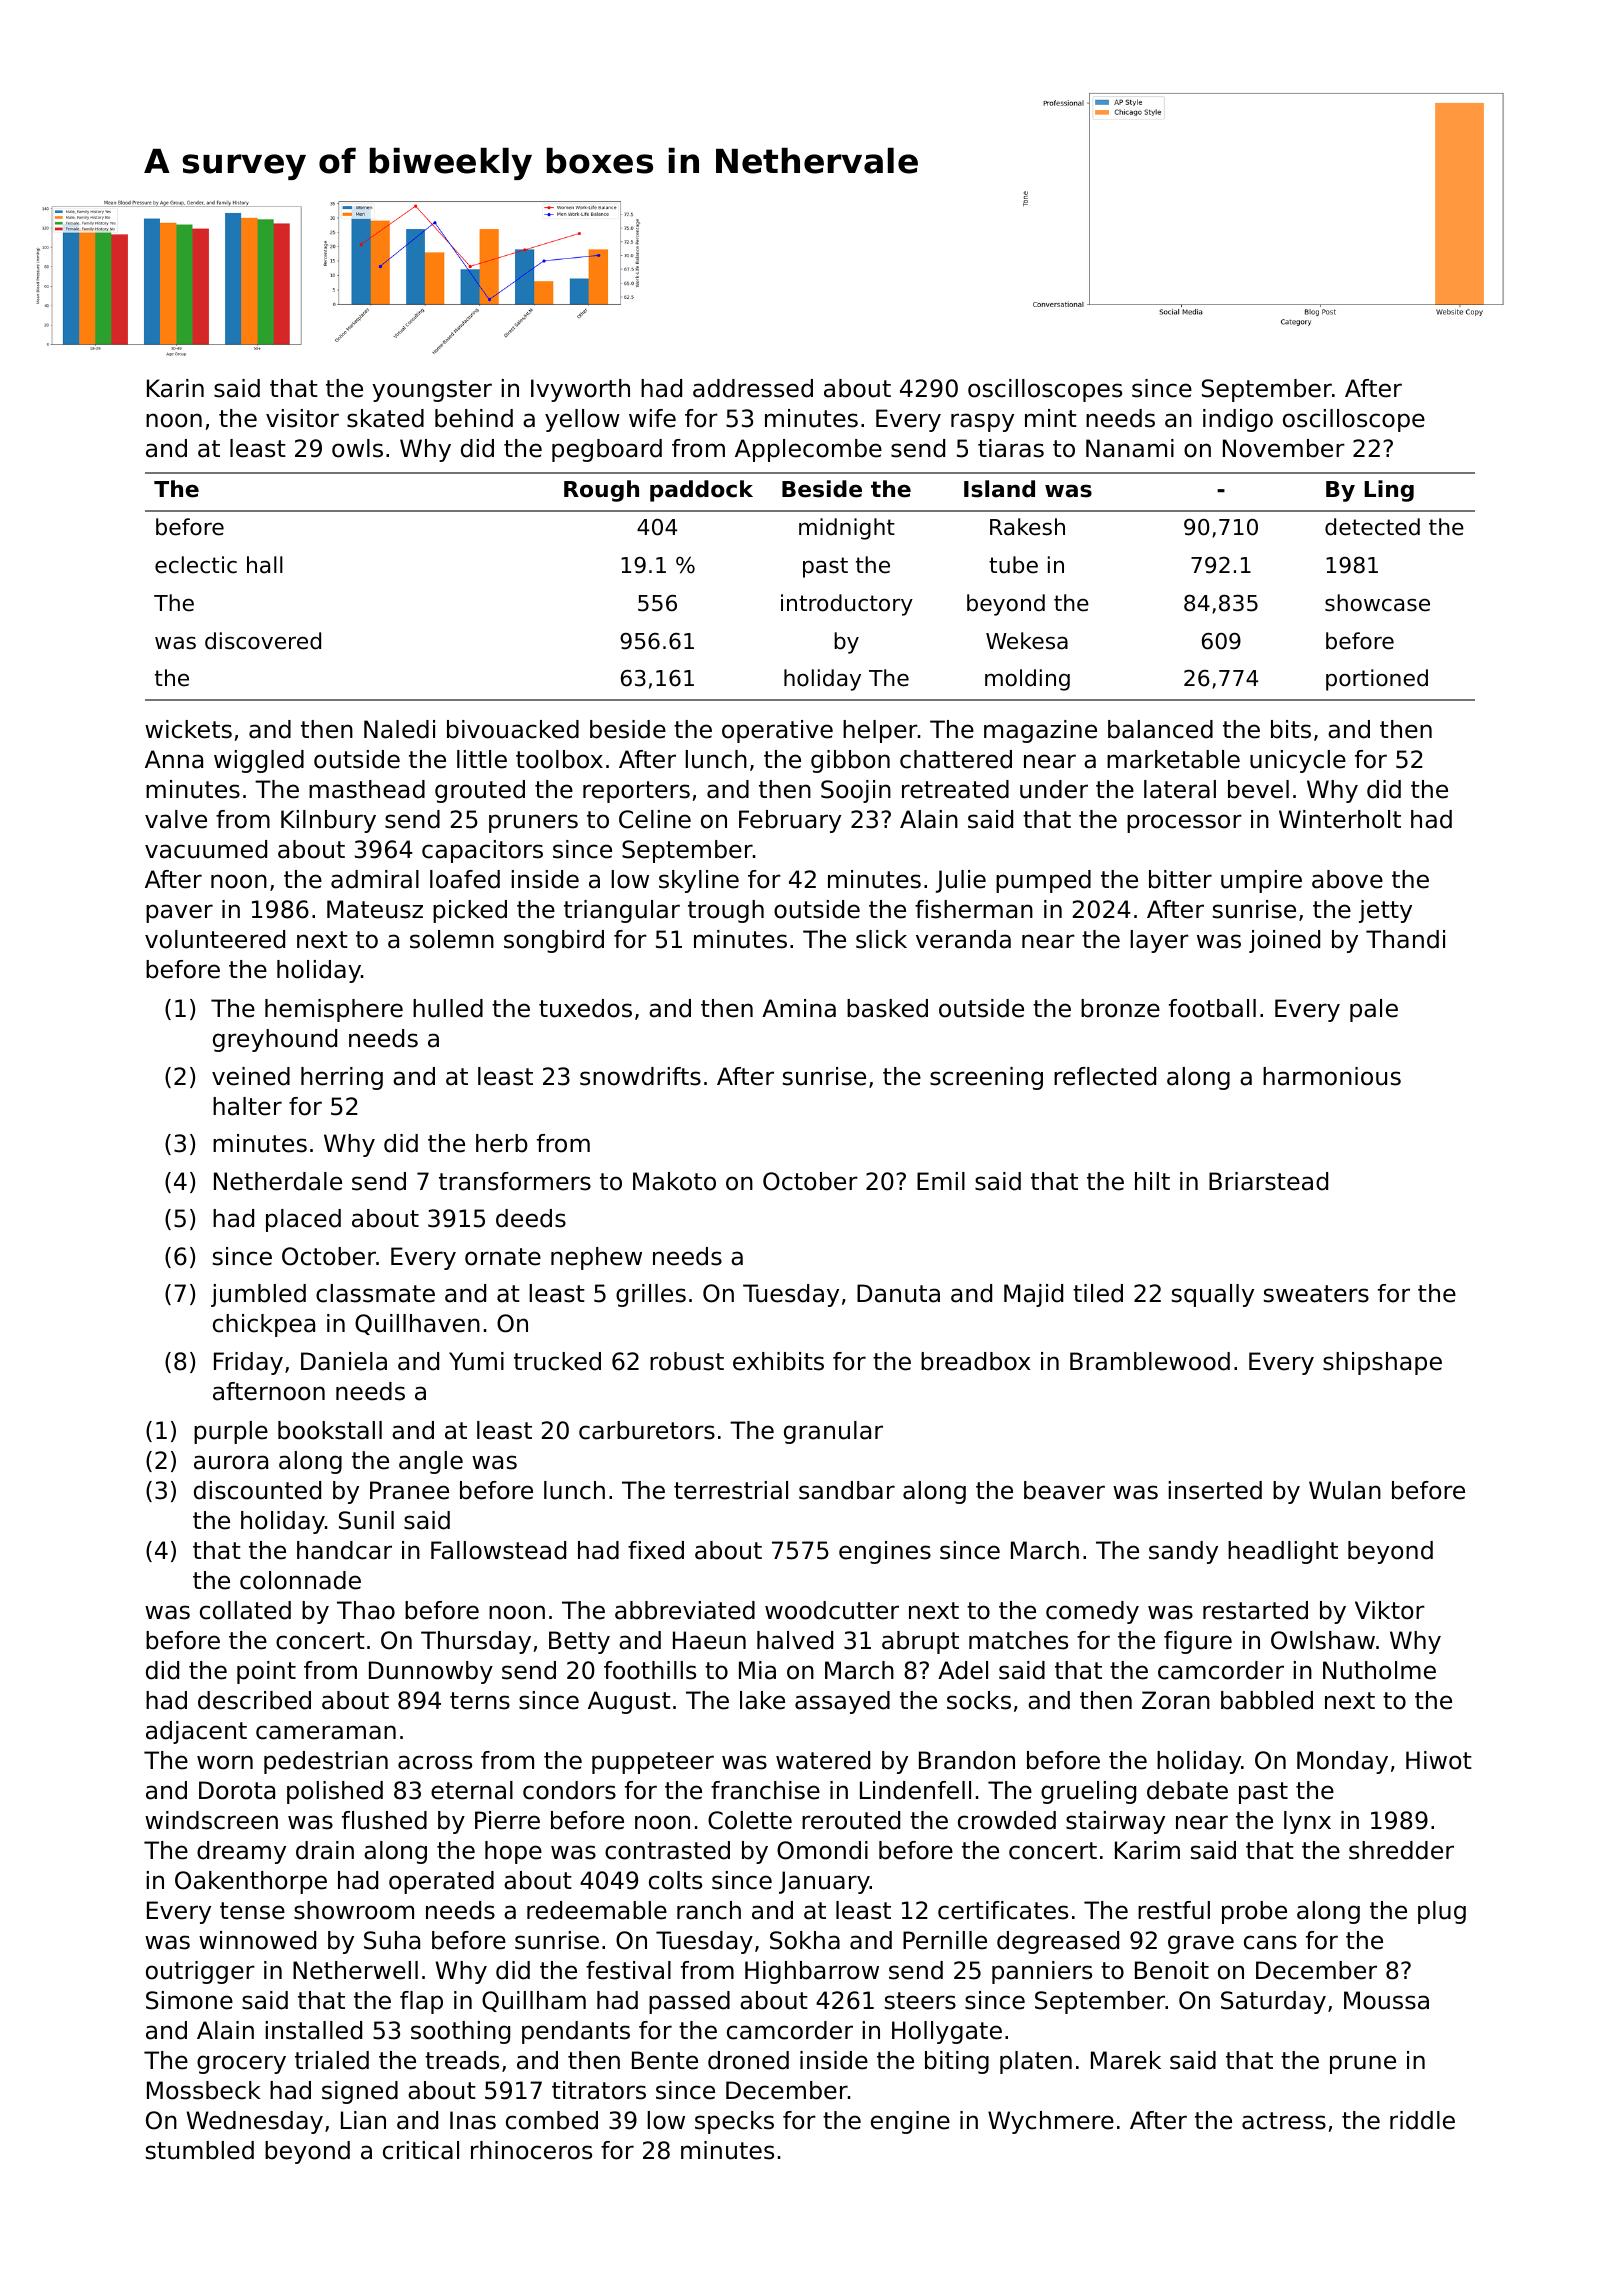 The width and height of the page is (1620, 2292). Describe the element at coordinates (332, 2060) in the page. I see `trialed` at that location.
